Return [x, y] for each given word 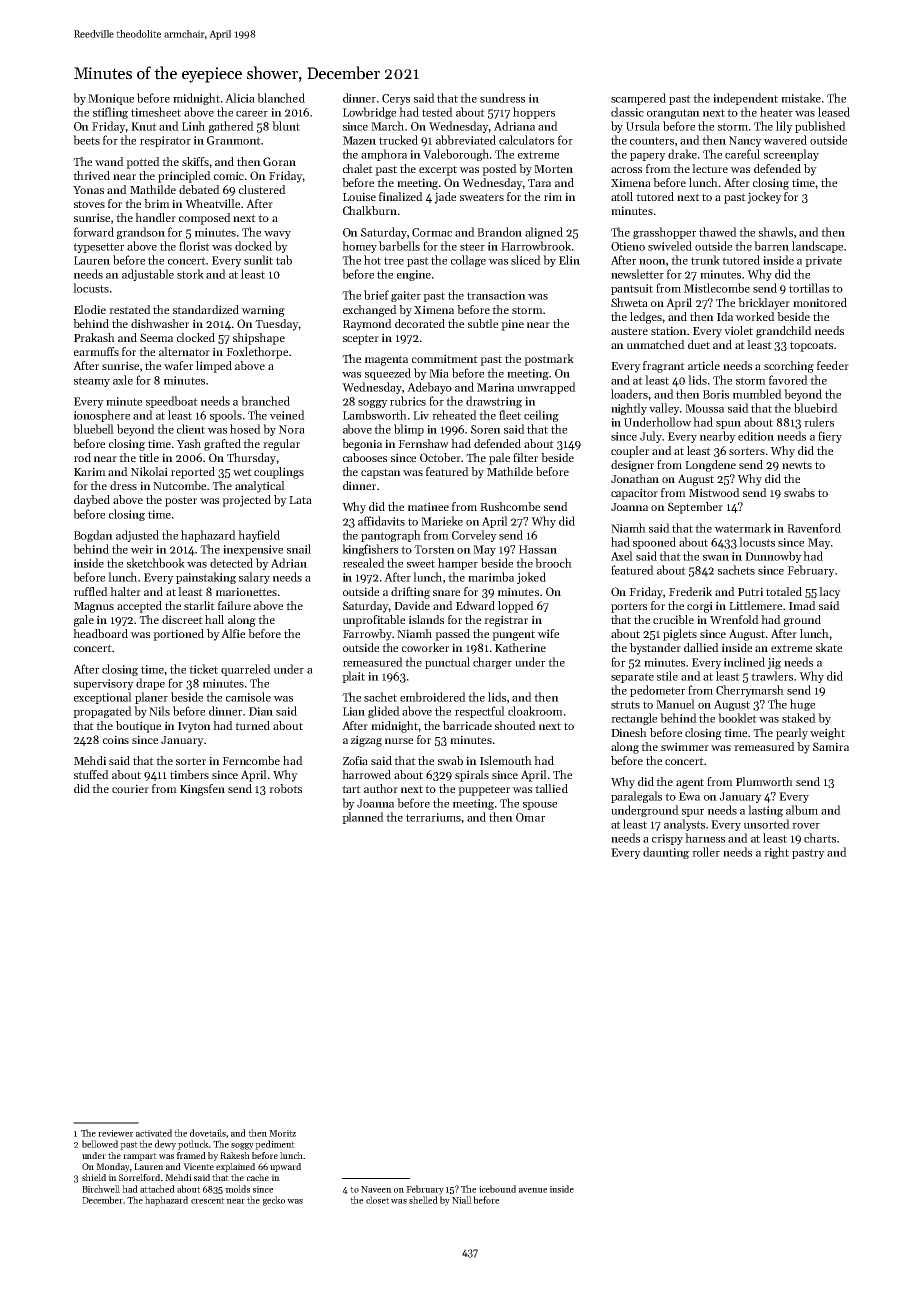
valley [664, 409]
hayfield [259, 536]
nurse [399, 741]
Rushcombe [510, 506]
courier [130, 788]
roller [706, 852]
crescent [208, 1200]
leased [834, 112]
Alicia [240, 98]
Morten [553, 169]
